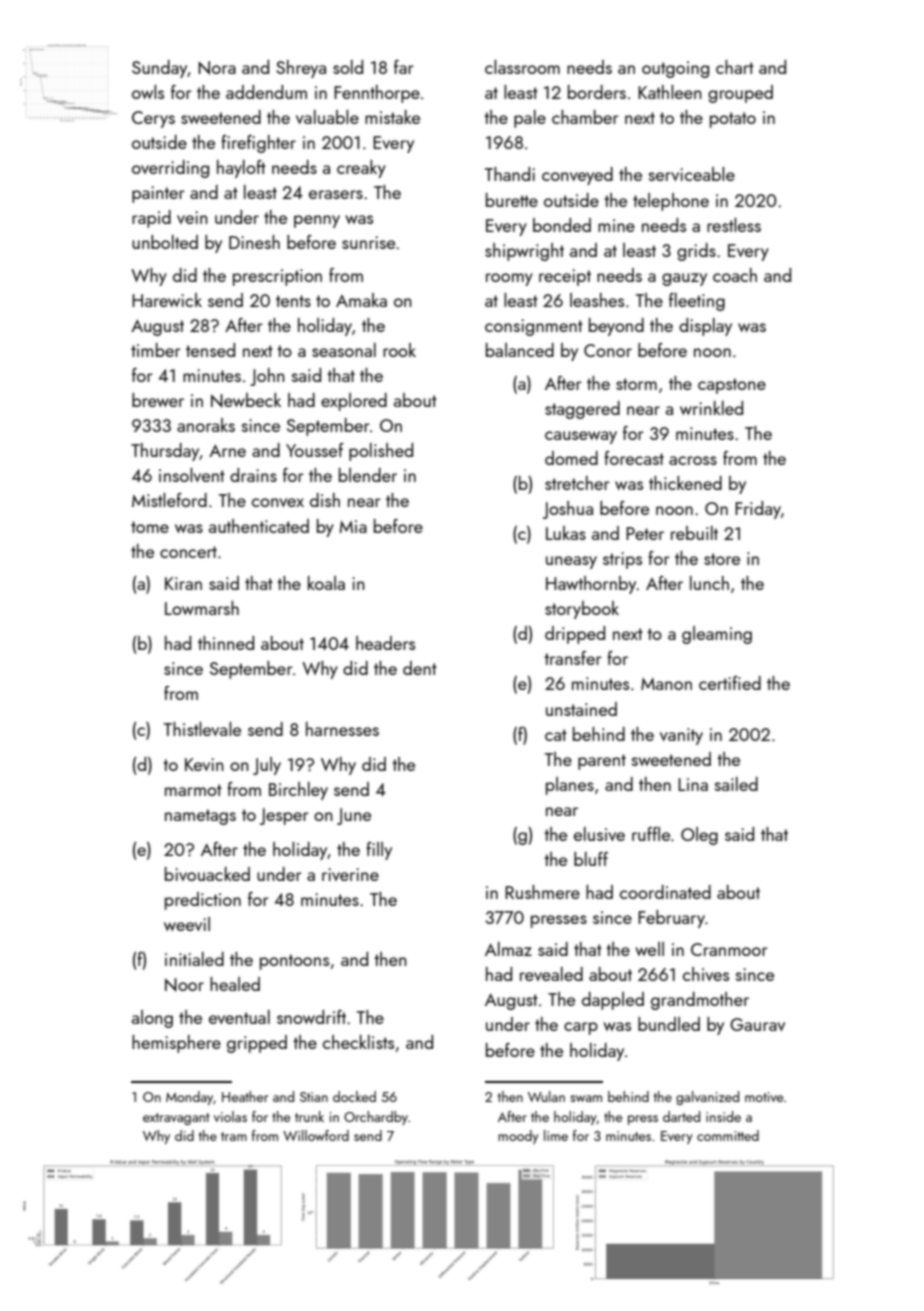 The height and width of the screenshot is (1311, 924). Describe the element at coordinates (294, 962) in the screenshot. I see `pontoons` at that location.
